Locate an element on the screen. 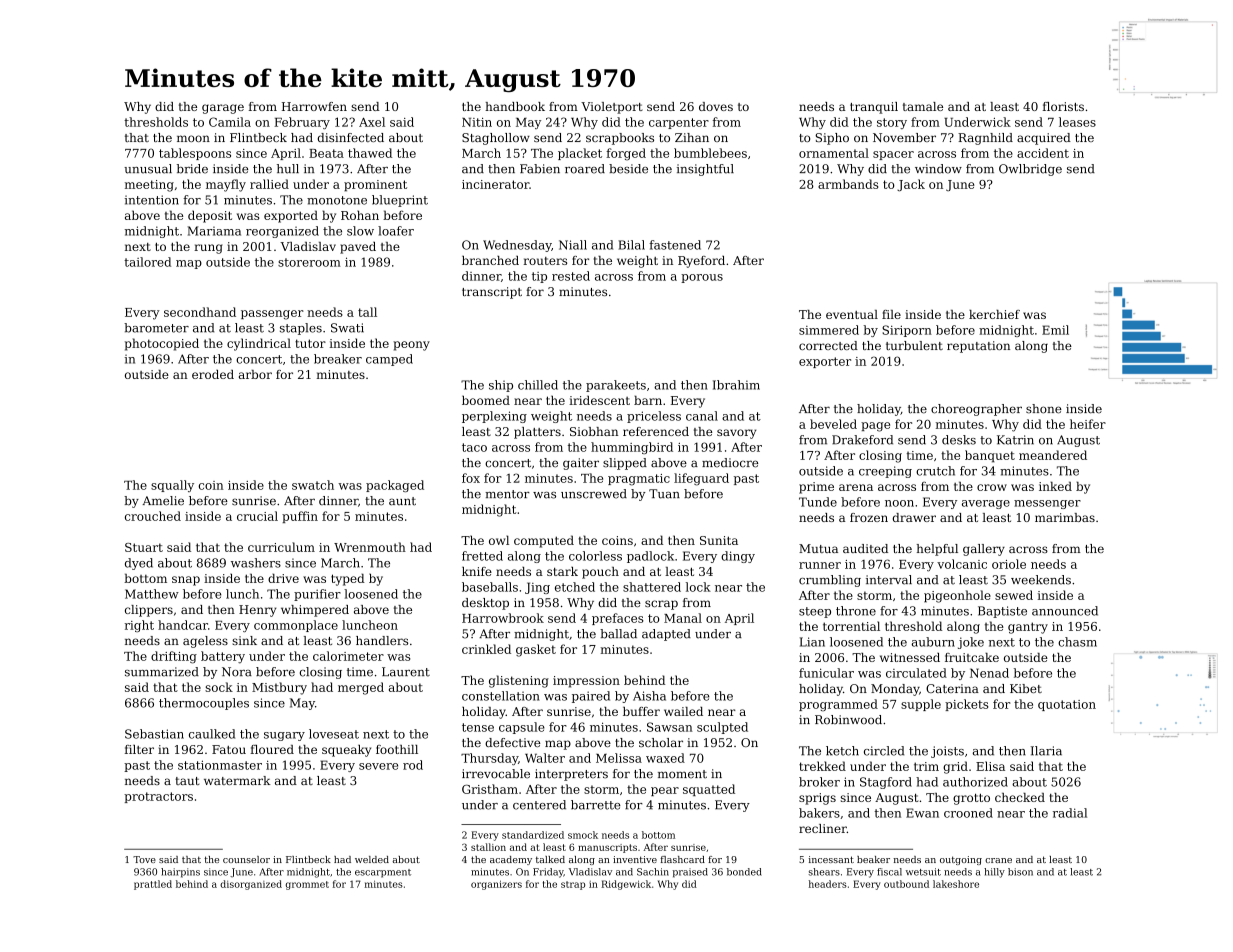 This screenshot has height=952, width=1233. Violetport is located at coordinates (612, 108).
